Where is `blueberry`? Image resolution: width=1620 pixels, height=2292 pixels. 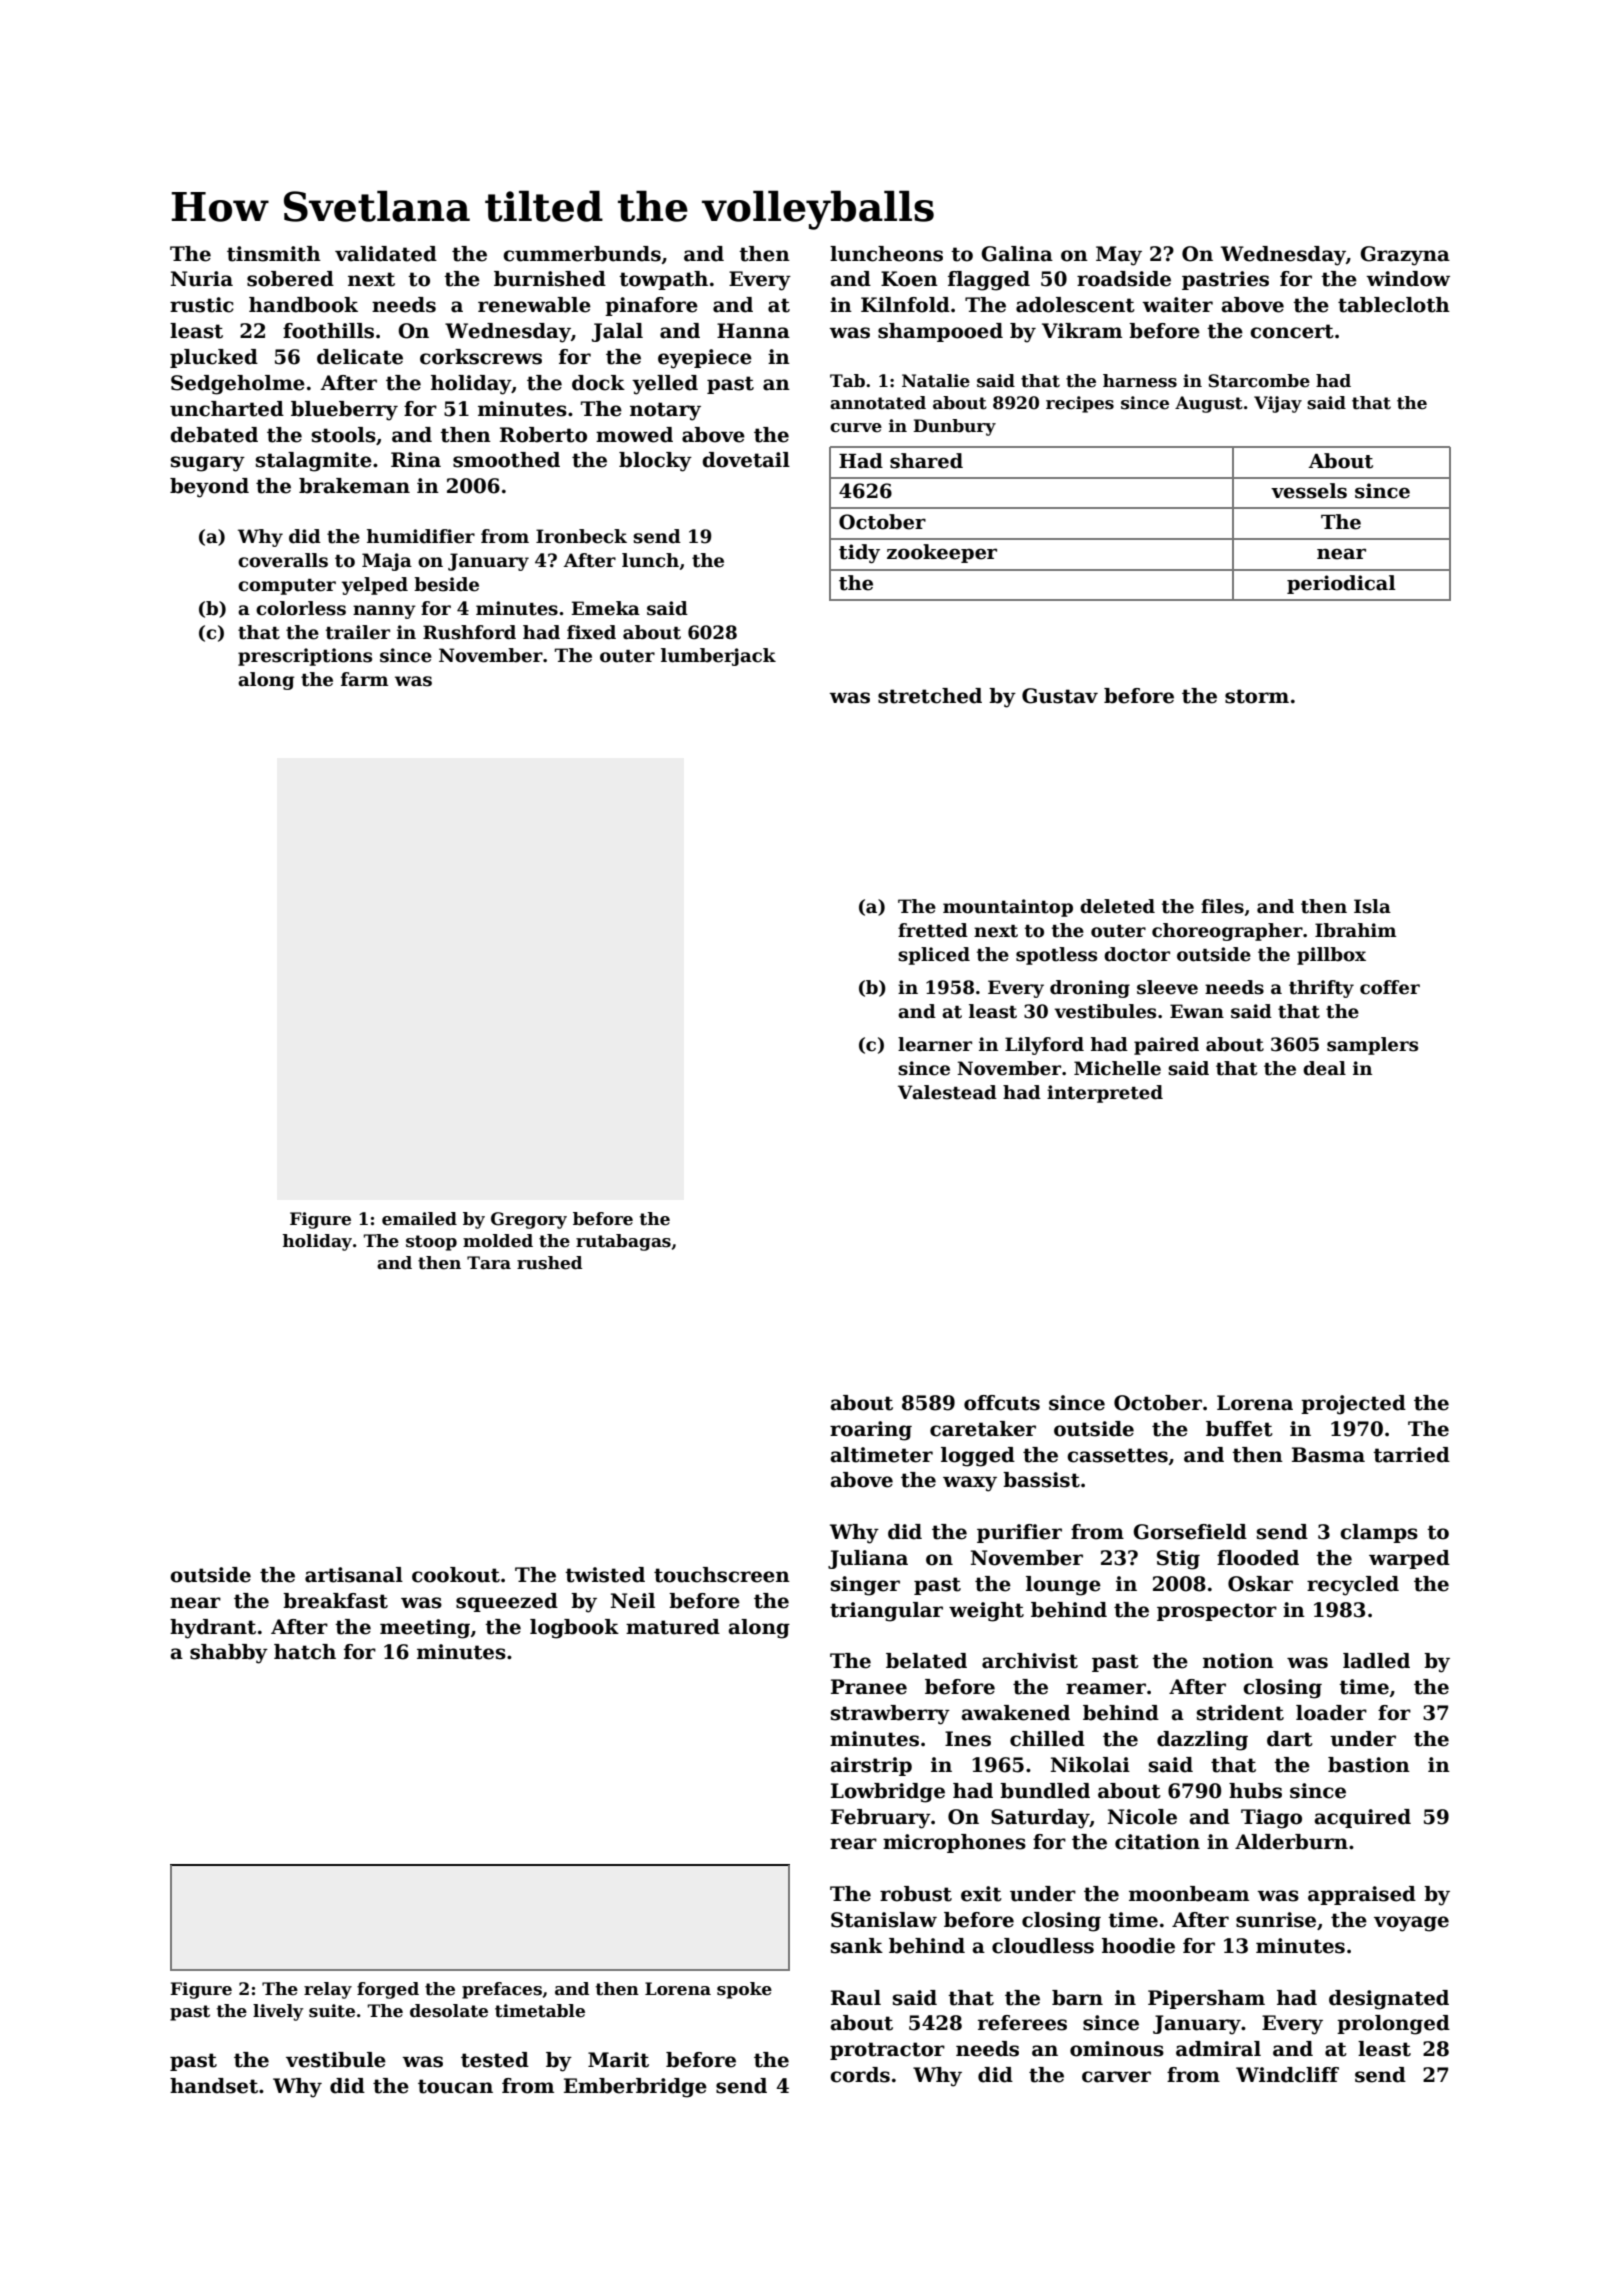
blueberry is located at coordinates (344, 411).
